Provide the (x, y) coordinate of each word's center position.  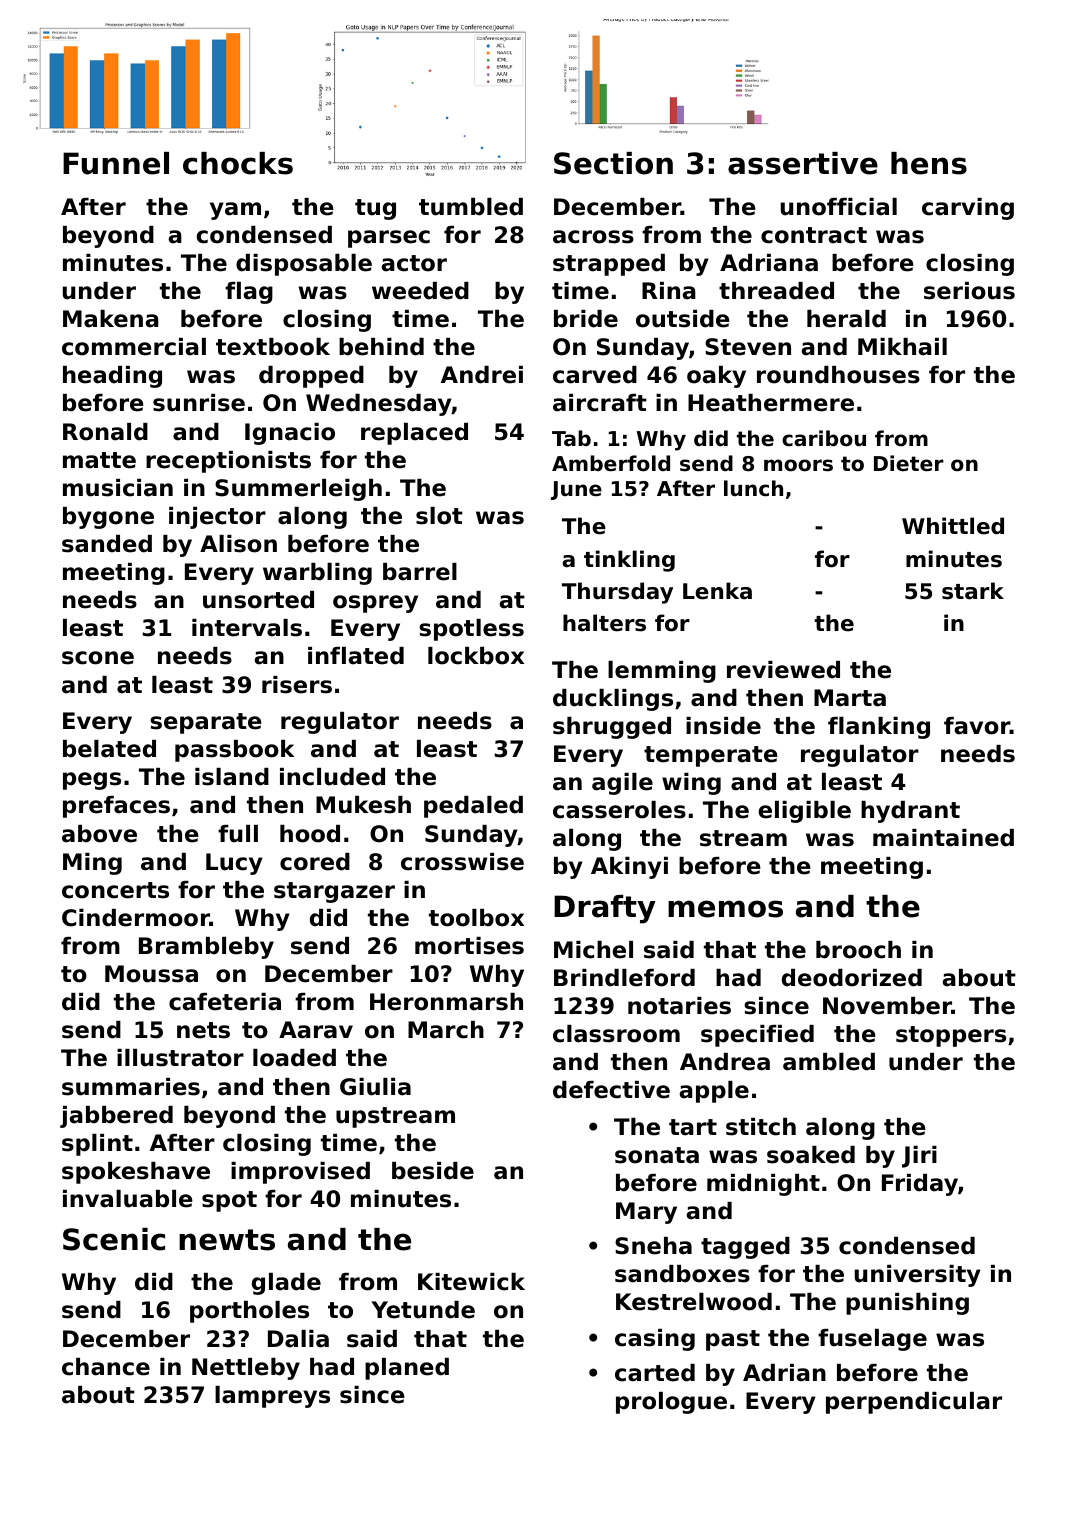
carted (655, 1373)
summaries (131, 1087)
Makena (111, 319)
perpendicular (914, 1403)
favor (977, 726)
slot (439, 516)
